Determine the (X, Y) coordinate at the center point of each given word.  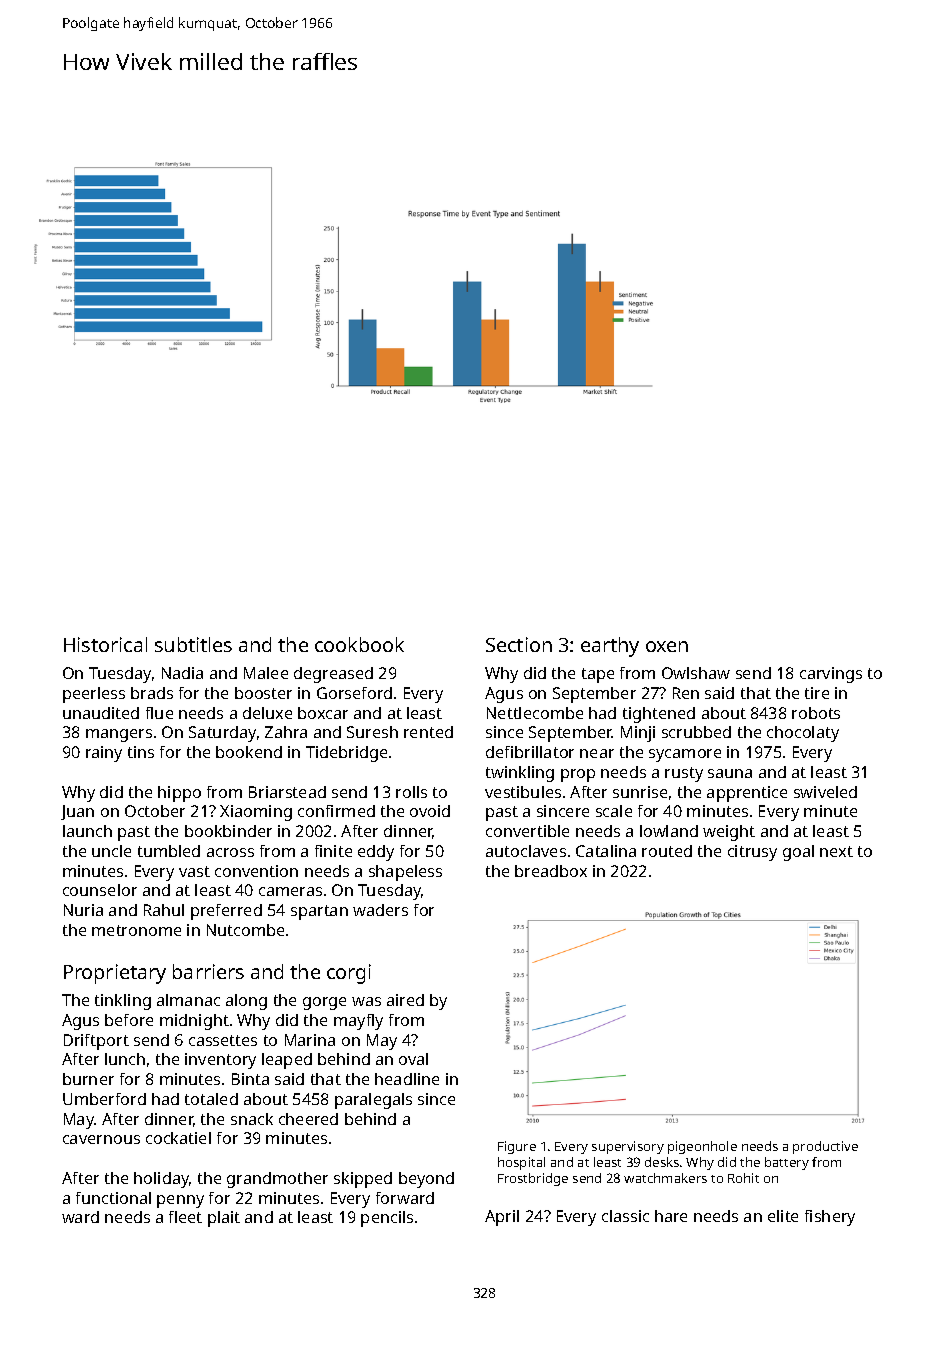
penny (180, 1201)
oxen (667, 646)
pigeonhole (702, 1147)
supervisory (628, 1147)
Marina (310, 1040)
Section (519, 644)
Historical (105, 644)
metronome (136, 930)
